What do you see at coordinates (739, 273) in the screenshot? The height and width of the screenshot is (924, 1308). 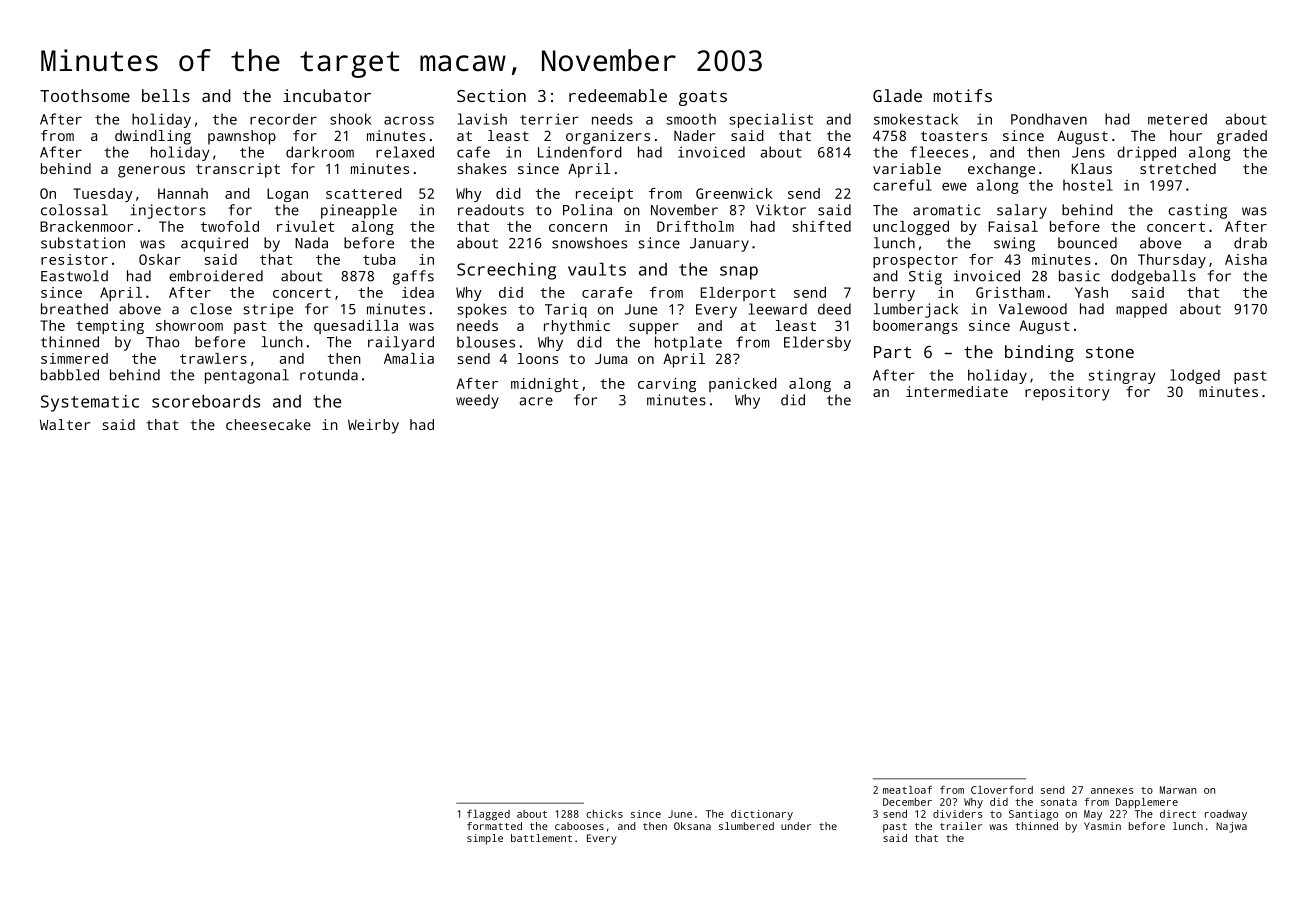 I see `snap` at bounding box center [739, 273].
